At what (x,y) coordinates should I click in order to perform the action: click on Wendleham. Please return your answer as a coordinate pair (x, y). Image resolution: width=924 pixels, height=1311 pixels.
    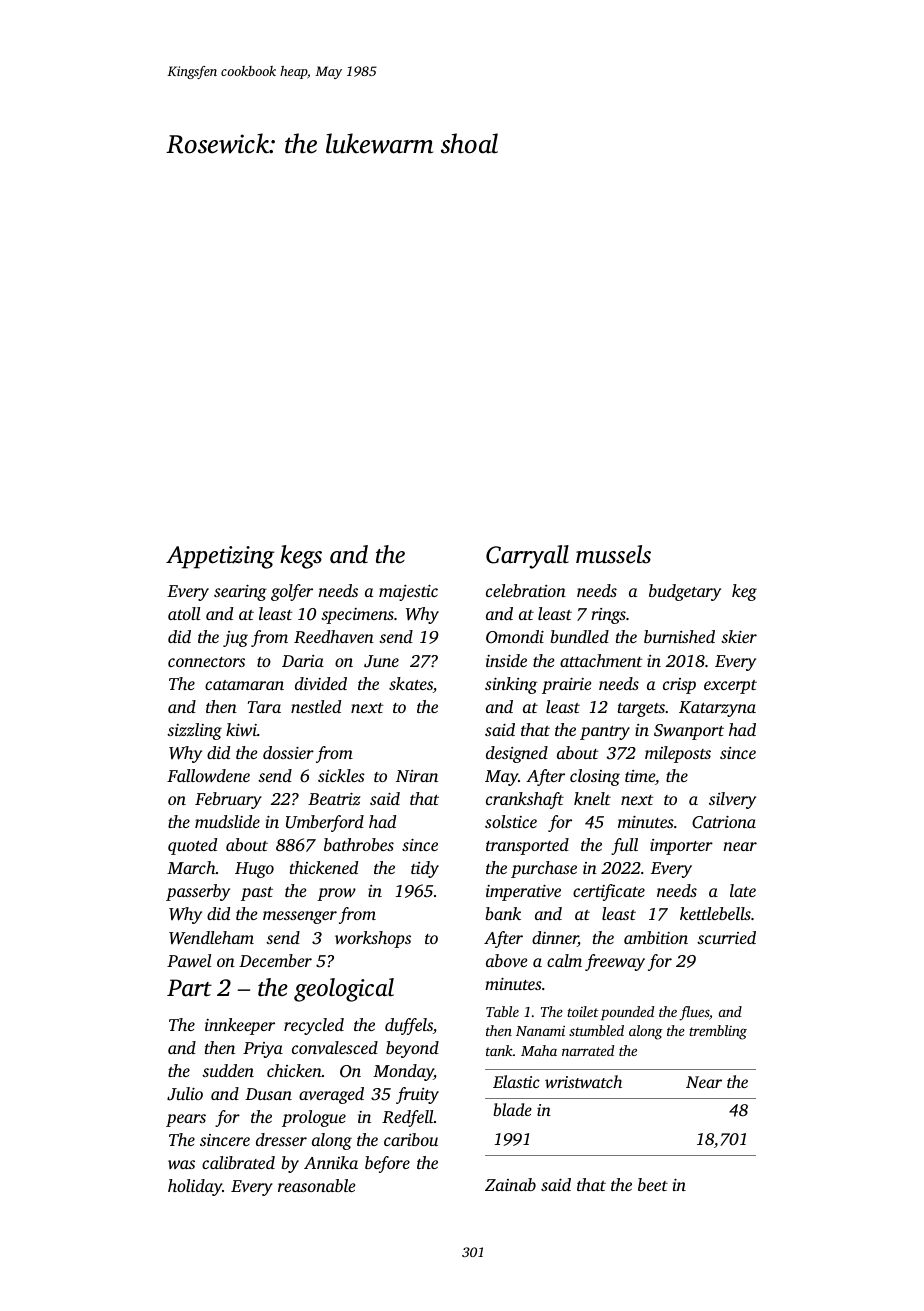
    Looking at the image, I should click on (211, 938).
